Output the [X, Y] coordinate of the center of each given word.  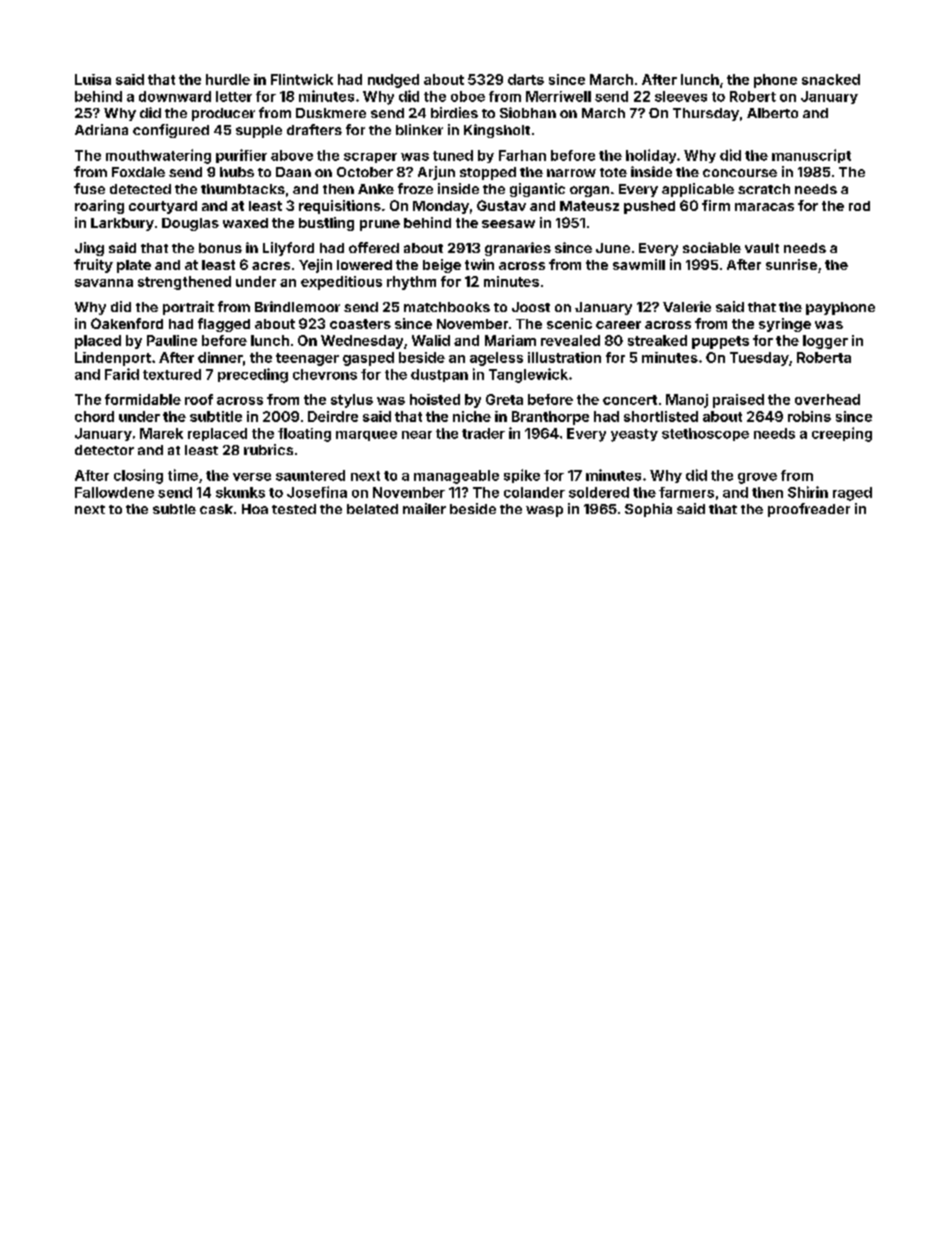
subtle [174, 509]
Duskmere [331, 113]
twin [479, 264]
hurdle [228, 79]
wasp [544, 511]
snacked [831, 79]
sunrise [791, 264]
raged [852, 494]
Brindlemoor [297, 306]
